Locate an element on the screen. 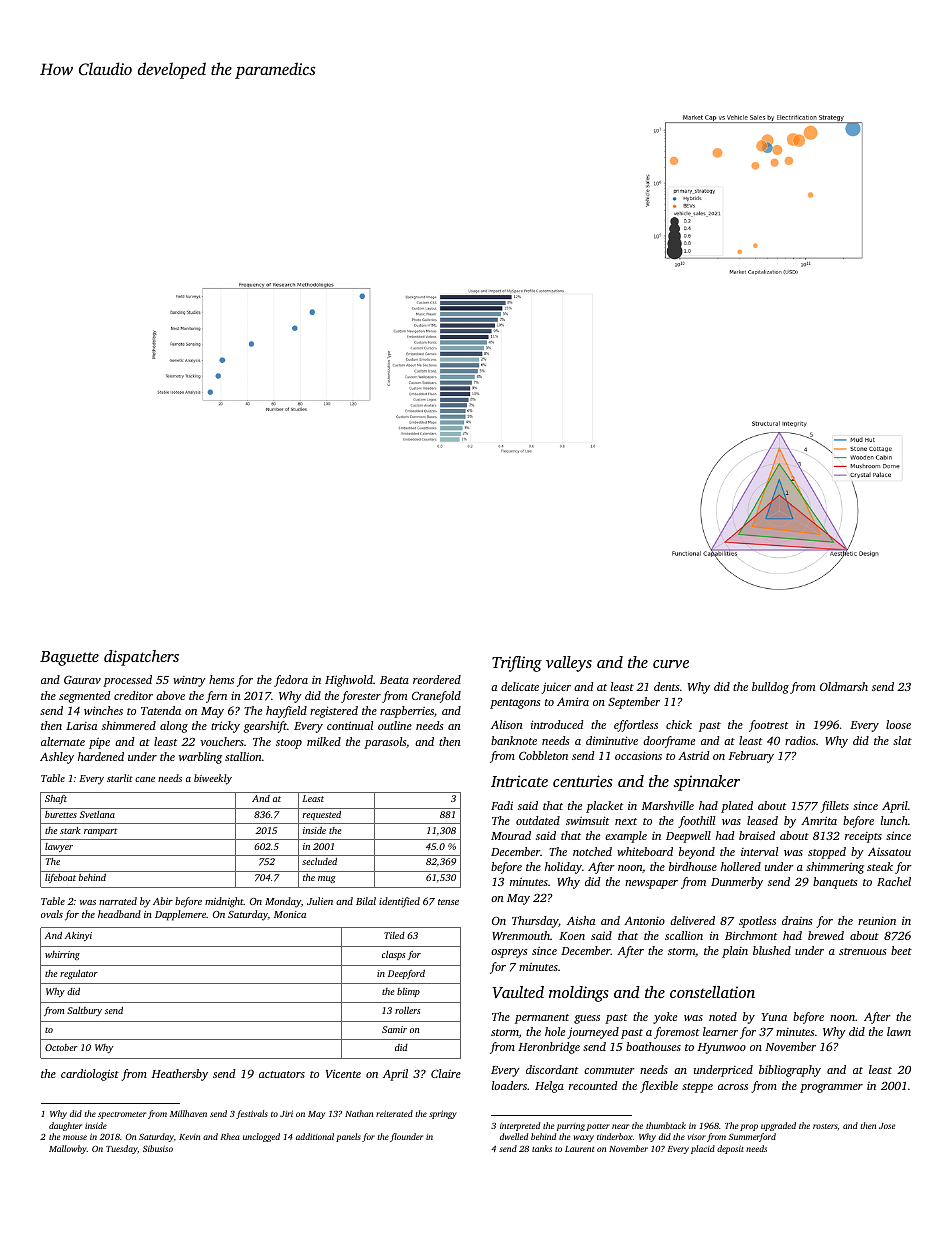 The height and width of the screenshot is (1233, 952). dispatchers is located at coordinates (141, 658).
